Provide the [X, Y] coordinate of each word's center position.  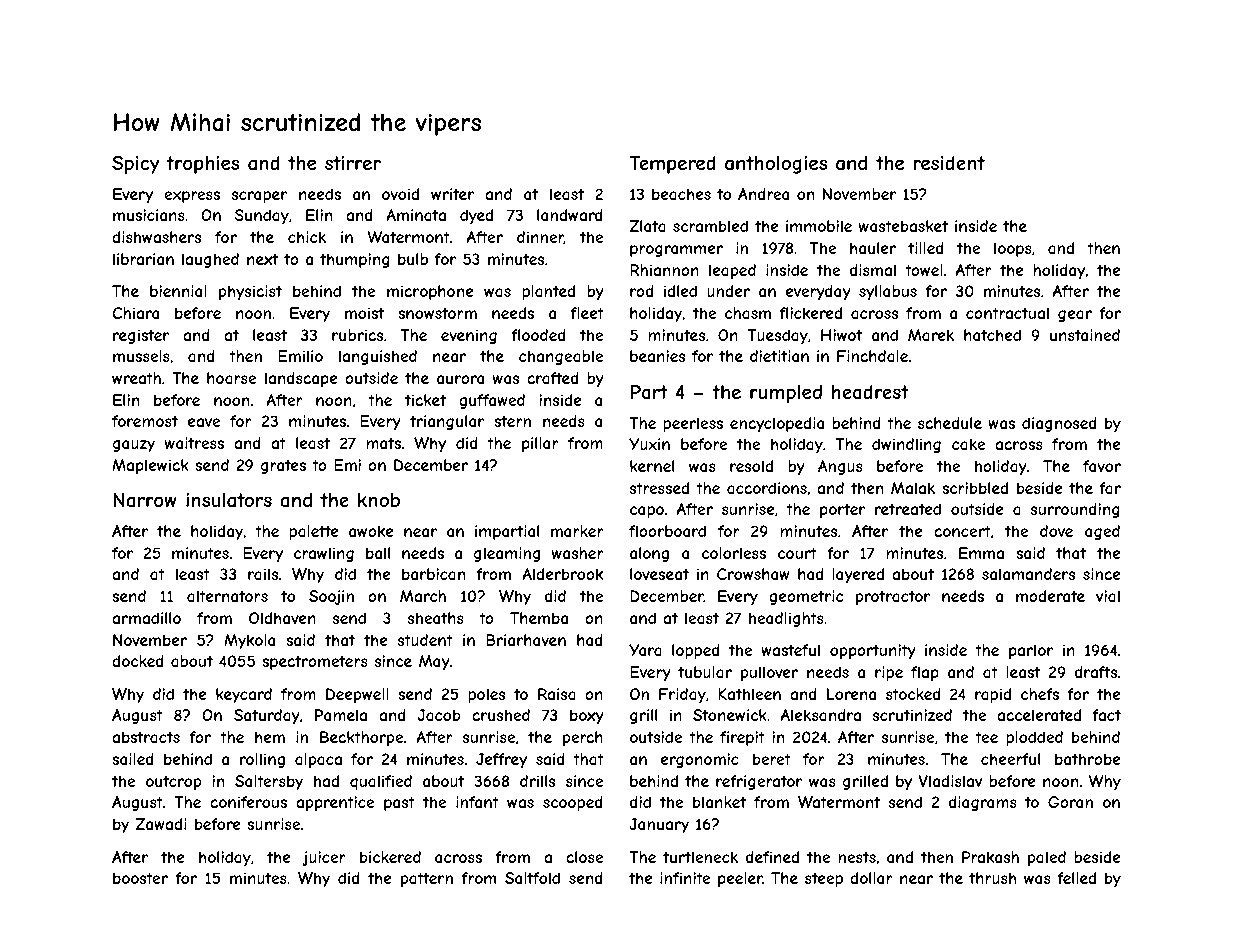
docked [138, 661]
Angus [840, 467]
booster [140, 878]
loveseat [659, 574]
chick [307, 237]
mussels [141, 356]
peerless [693, 424]
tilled [926, 248]
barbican [433, 574]
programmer [676, 251]
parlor [1031, 651]
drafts [1096, 672]
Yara [645, 650]
